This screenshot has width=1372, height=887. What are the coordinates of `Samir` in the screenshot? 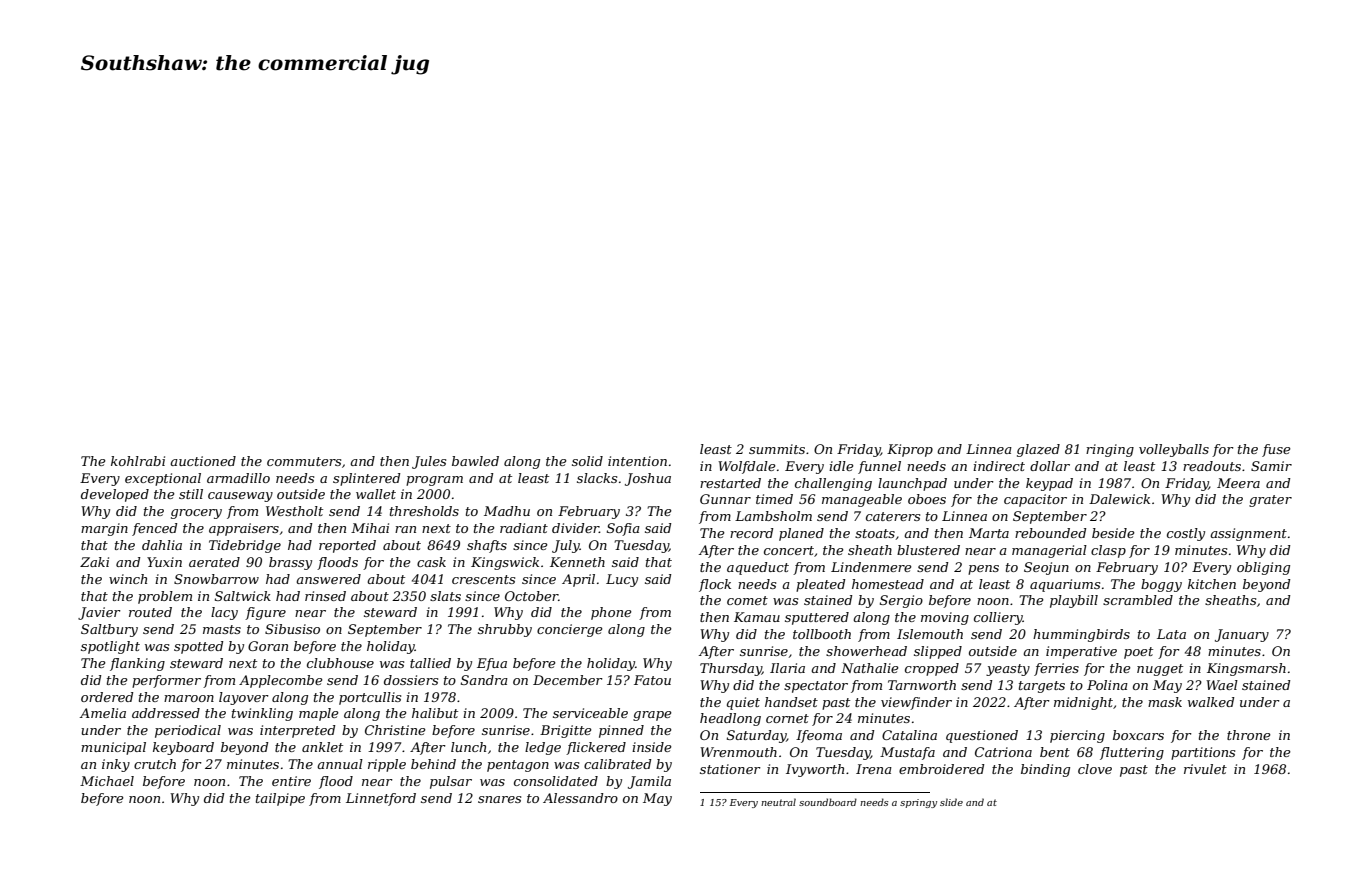 It's located at (1271, 466).
